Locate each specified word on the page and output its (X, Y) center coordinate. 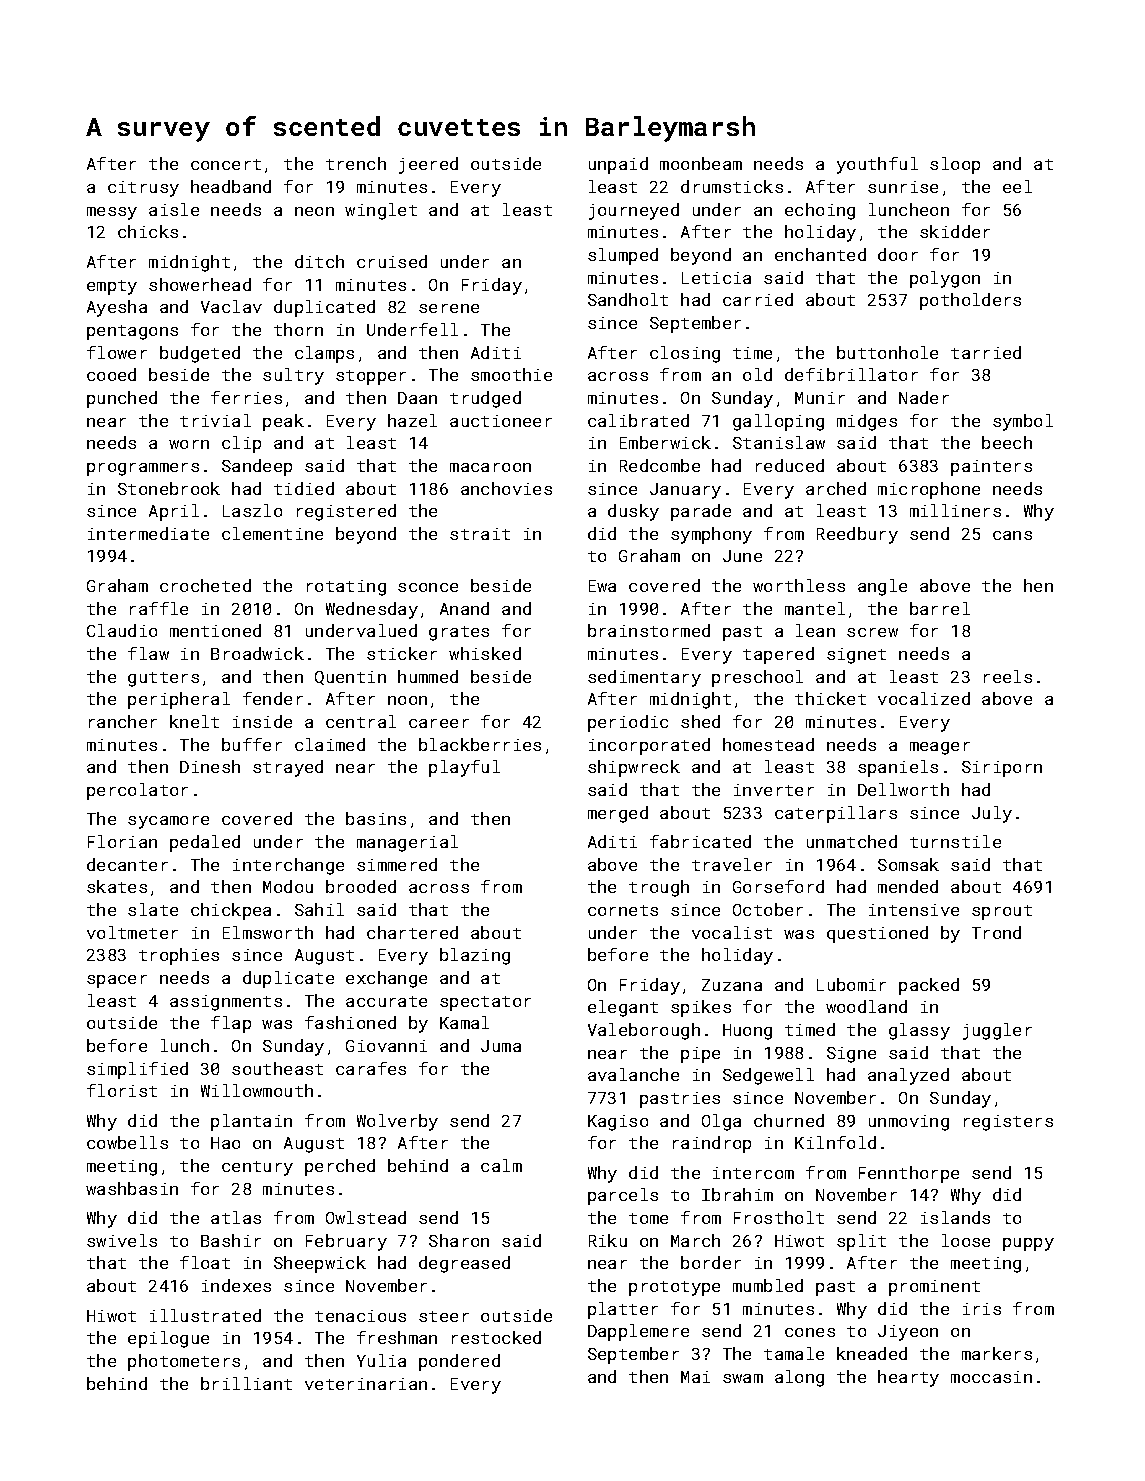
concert (226, 164)
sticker (402, 653)
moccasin (991, 1377)
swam (743, 1378)
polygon (945, 279)
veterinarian (366, 1384)
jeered (428, 165)
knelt (194, 721)
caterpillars (836, 814)
